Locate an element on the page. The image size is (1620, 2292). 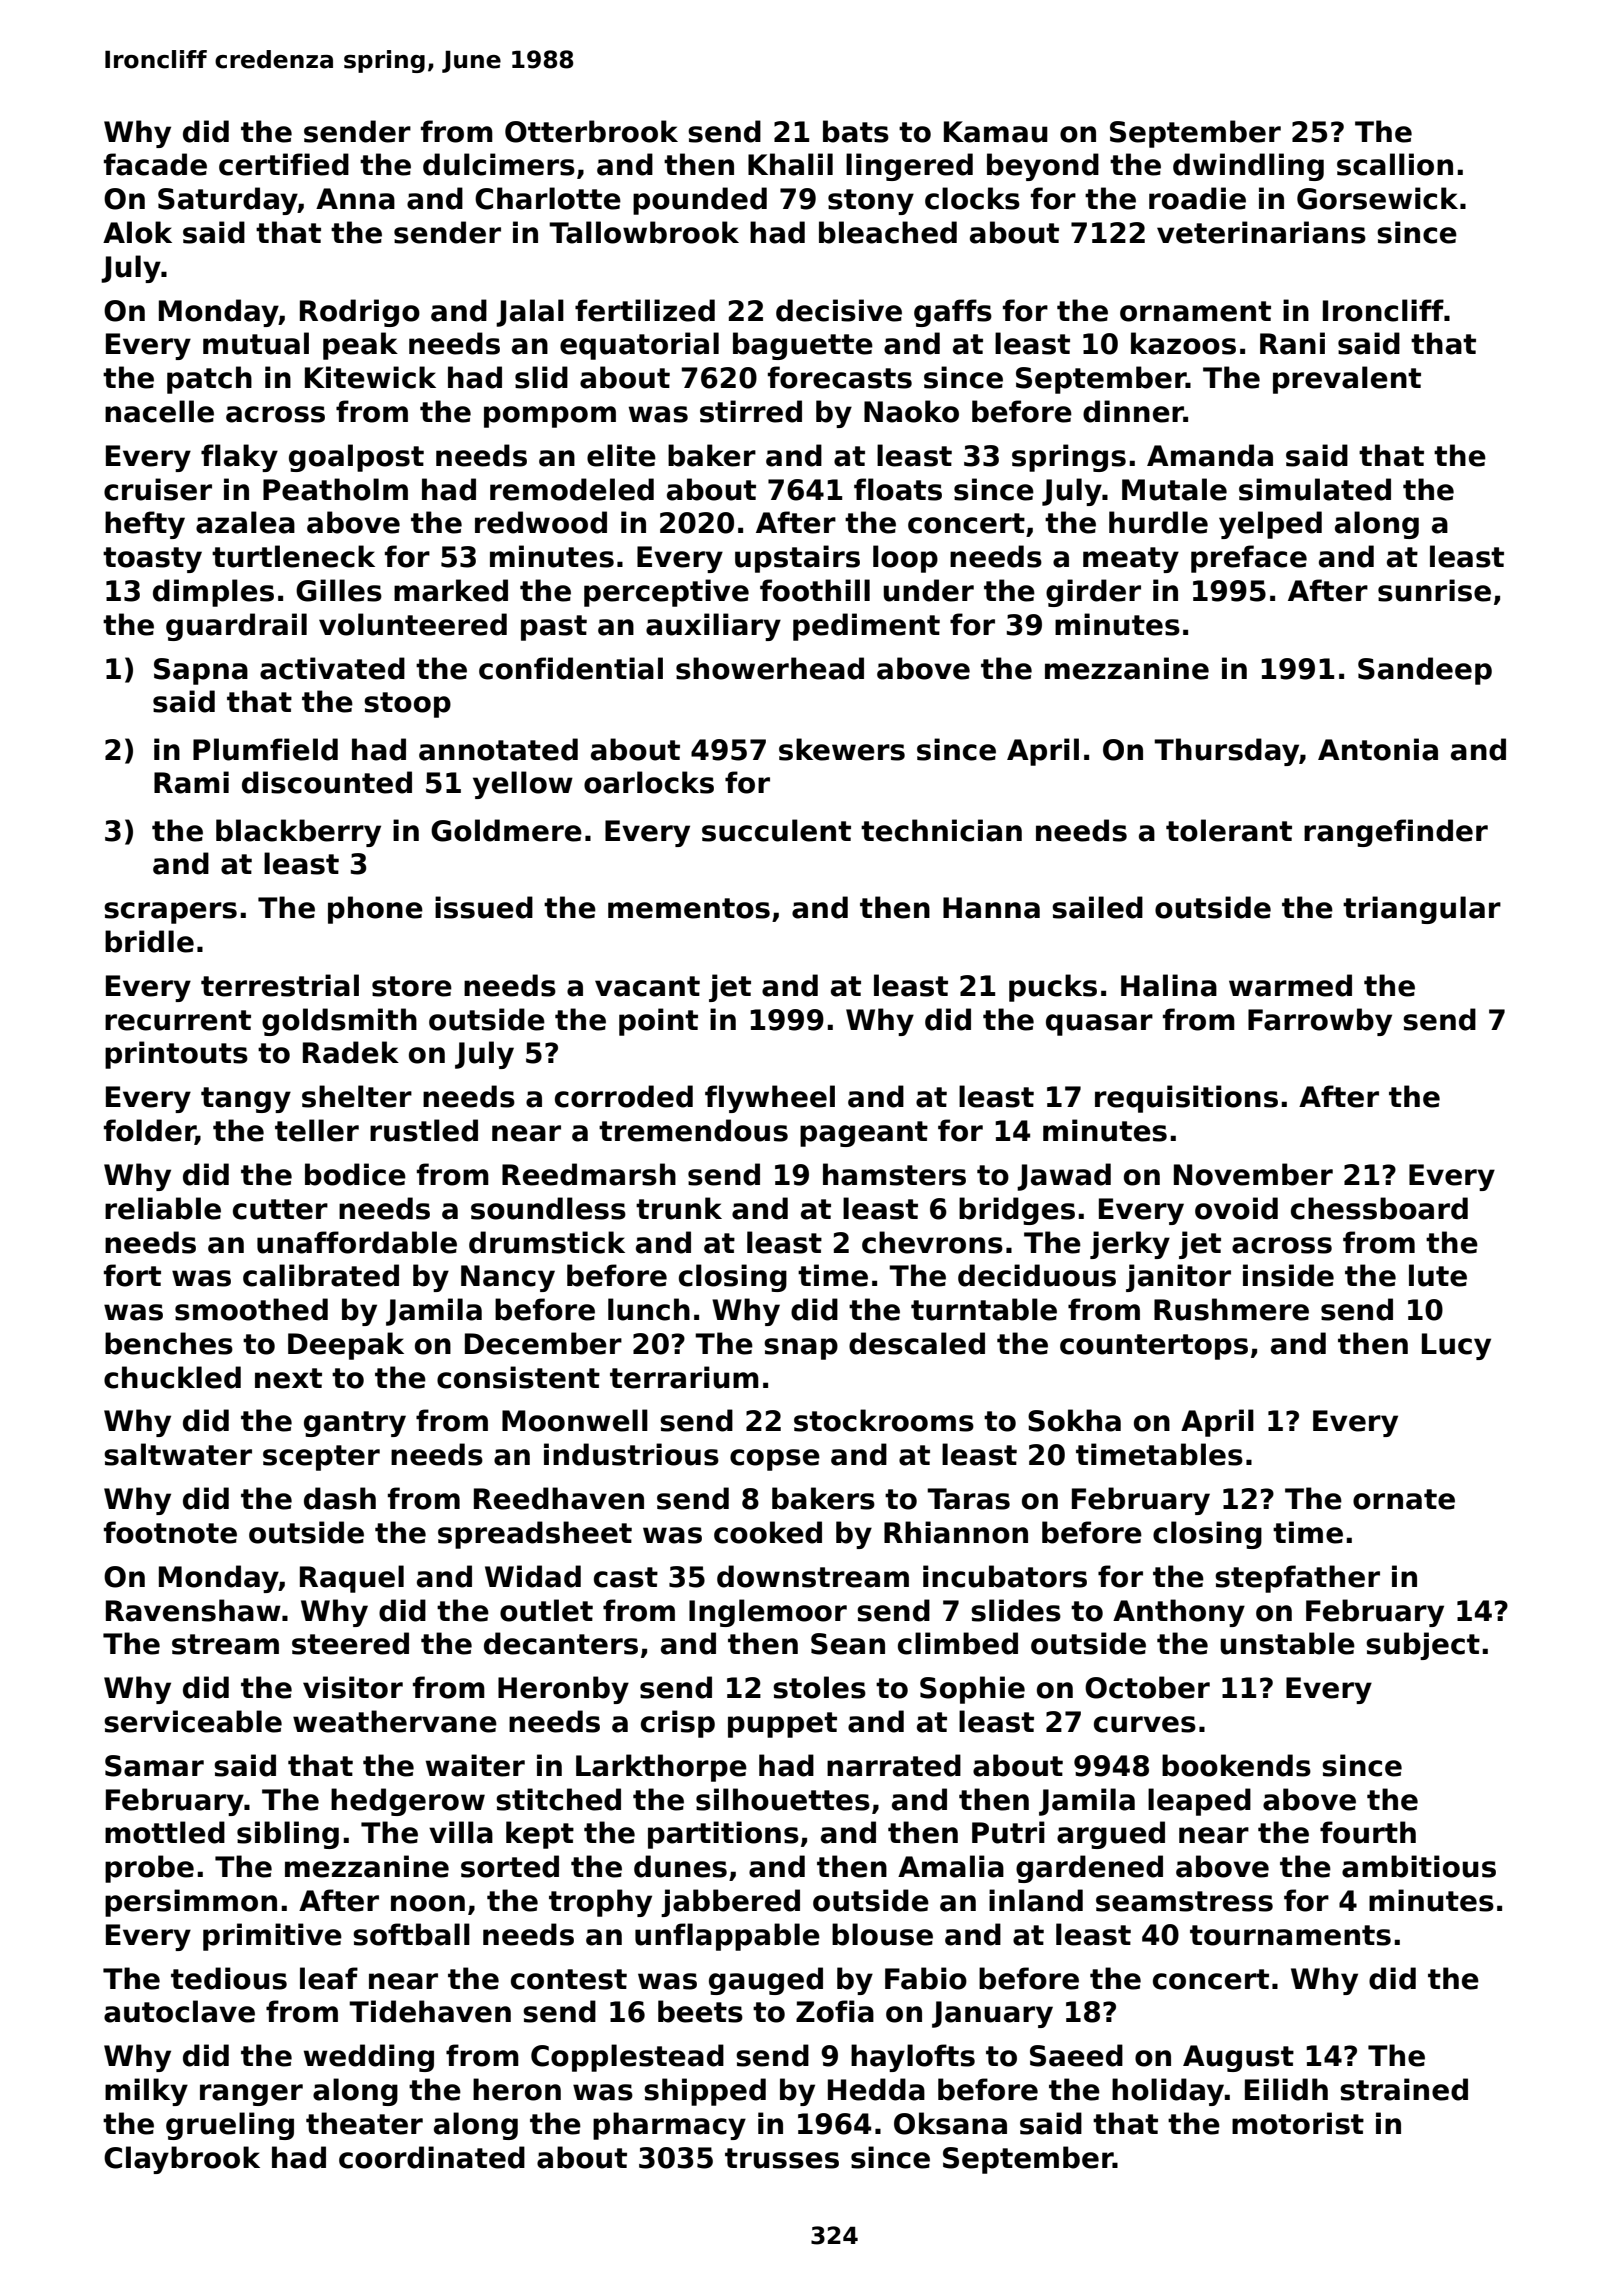
scallion is located at coordinates (1395, 164).
